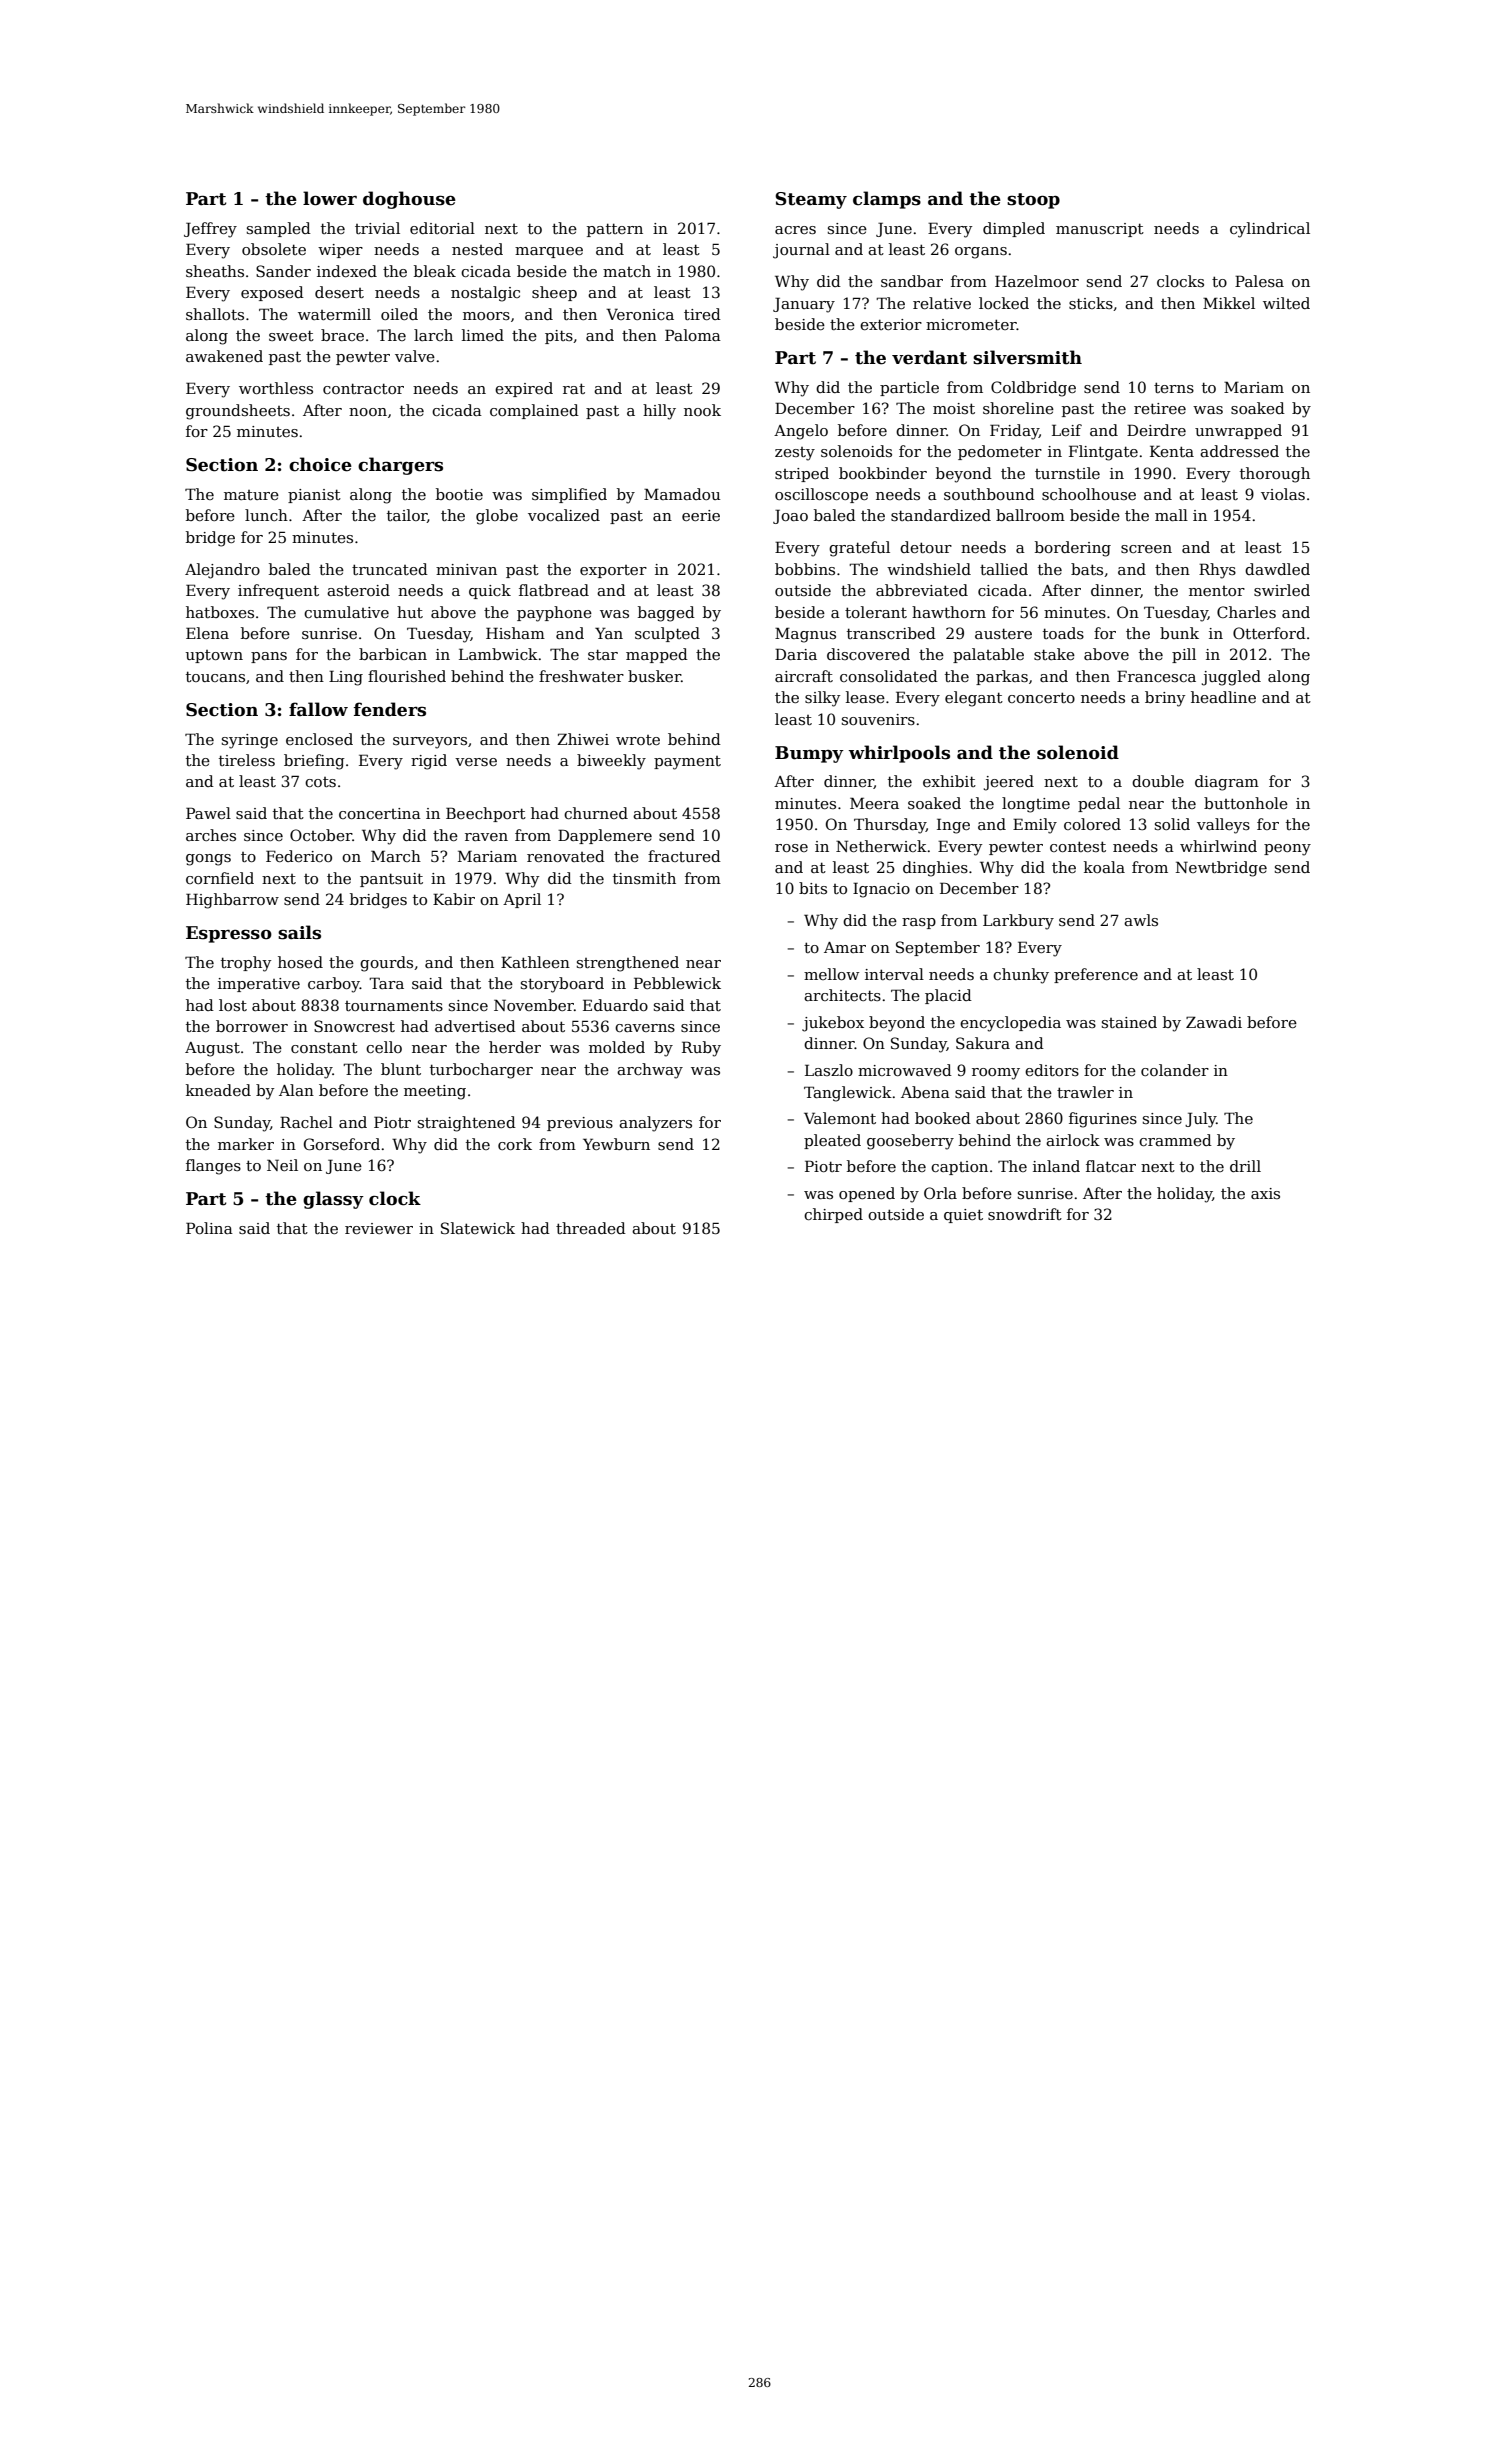 The image size is (1496, 2464). I want to click on caverns, so click(645, 1028).
